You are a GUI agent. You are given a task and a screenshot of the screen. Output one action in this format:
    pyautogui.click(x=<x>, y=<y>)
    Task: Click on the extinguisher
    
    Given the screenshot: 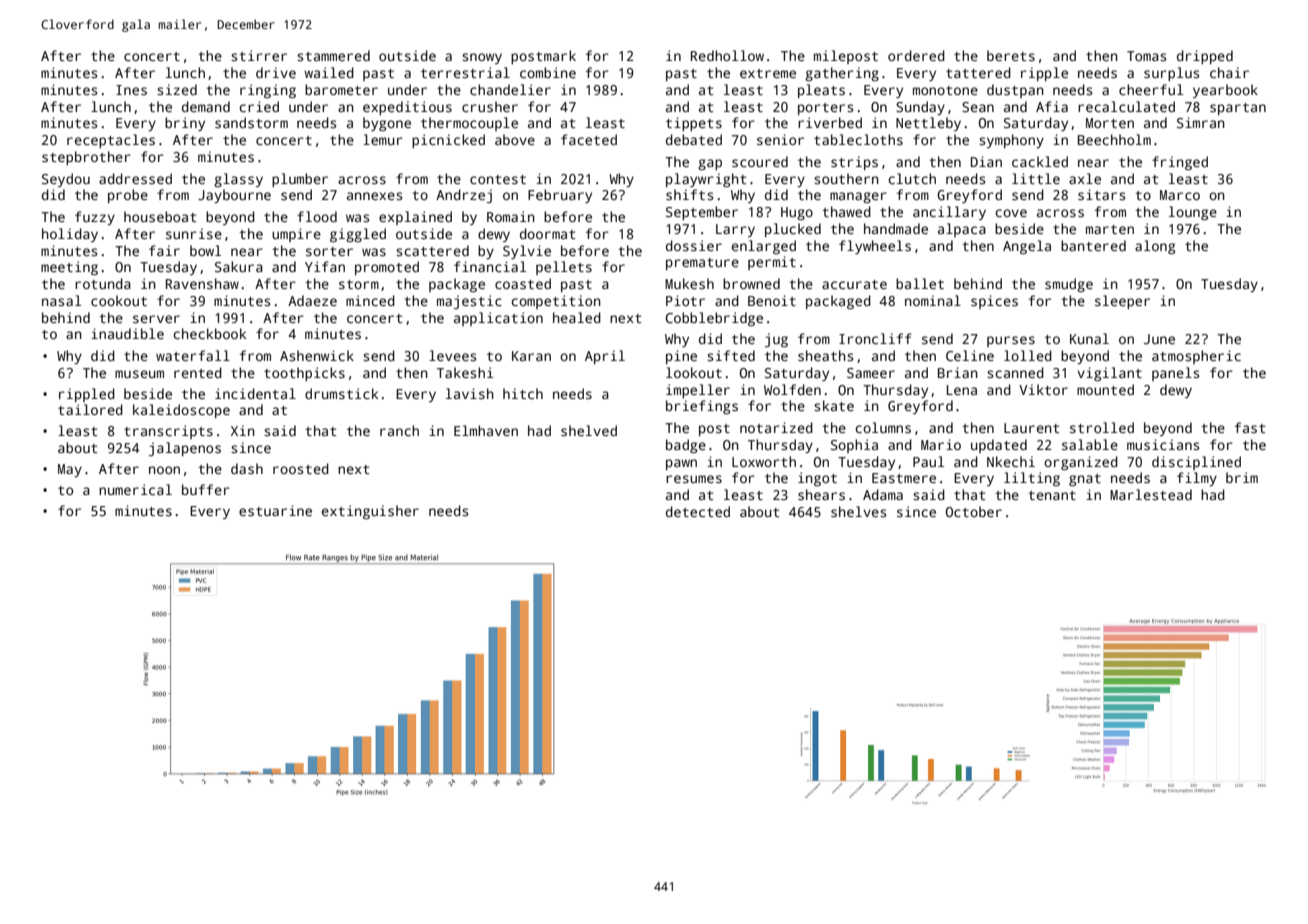 What is the action you would take?
    pyautogui.click(x=370, y=512)
